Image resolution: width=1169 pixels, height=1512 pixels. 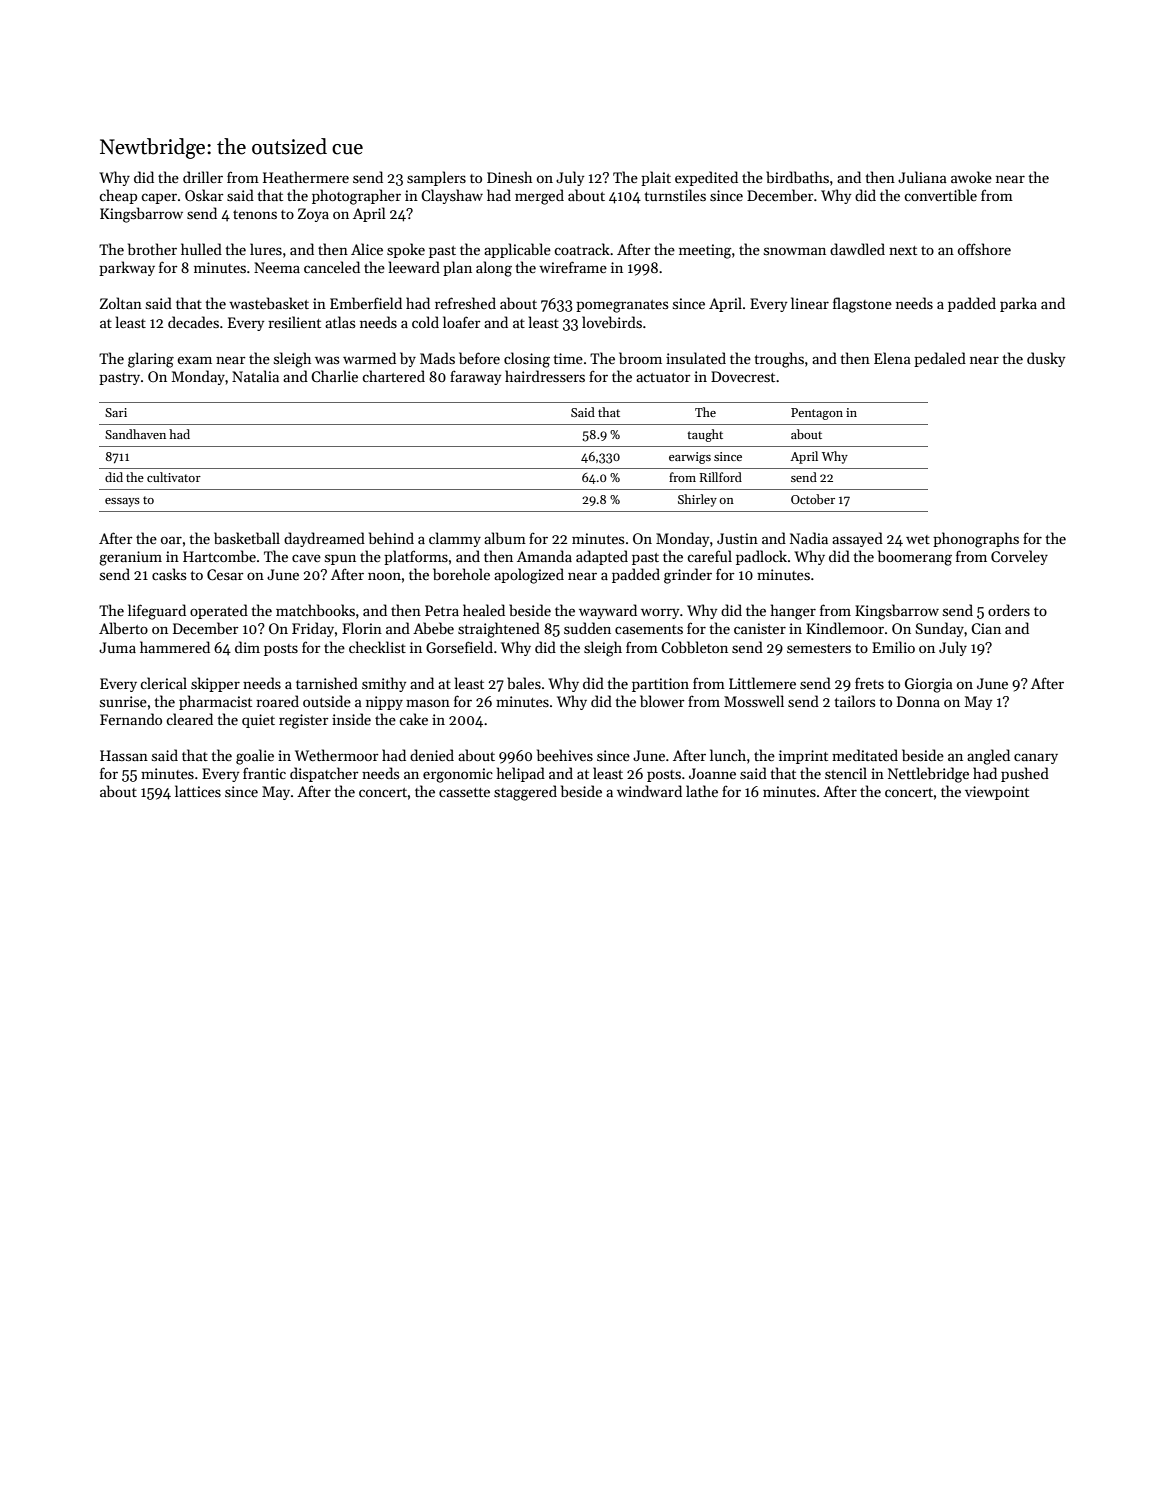 I want to click on cave, so click(x=306, y=558).
